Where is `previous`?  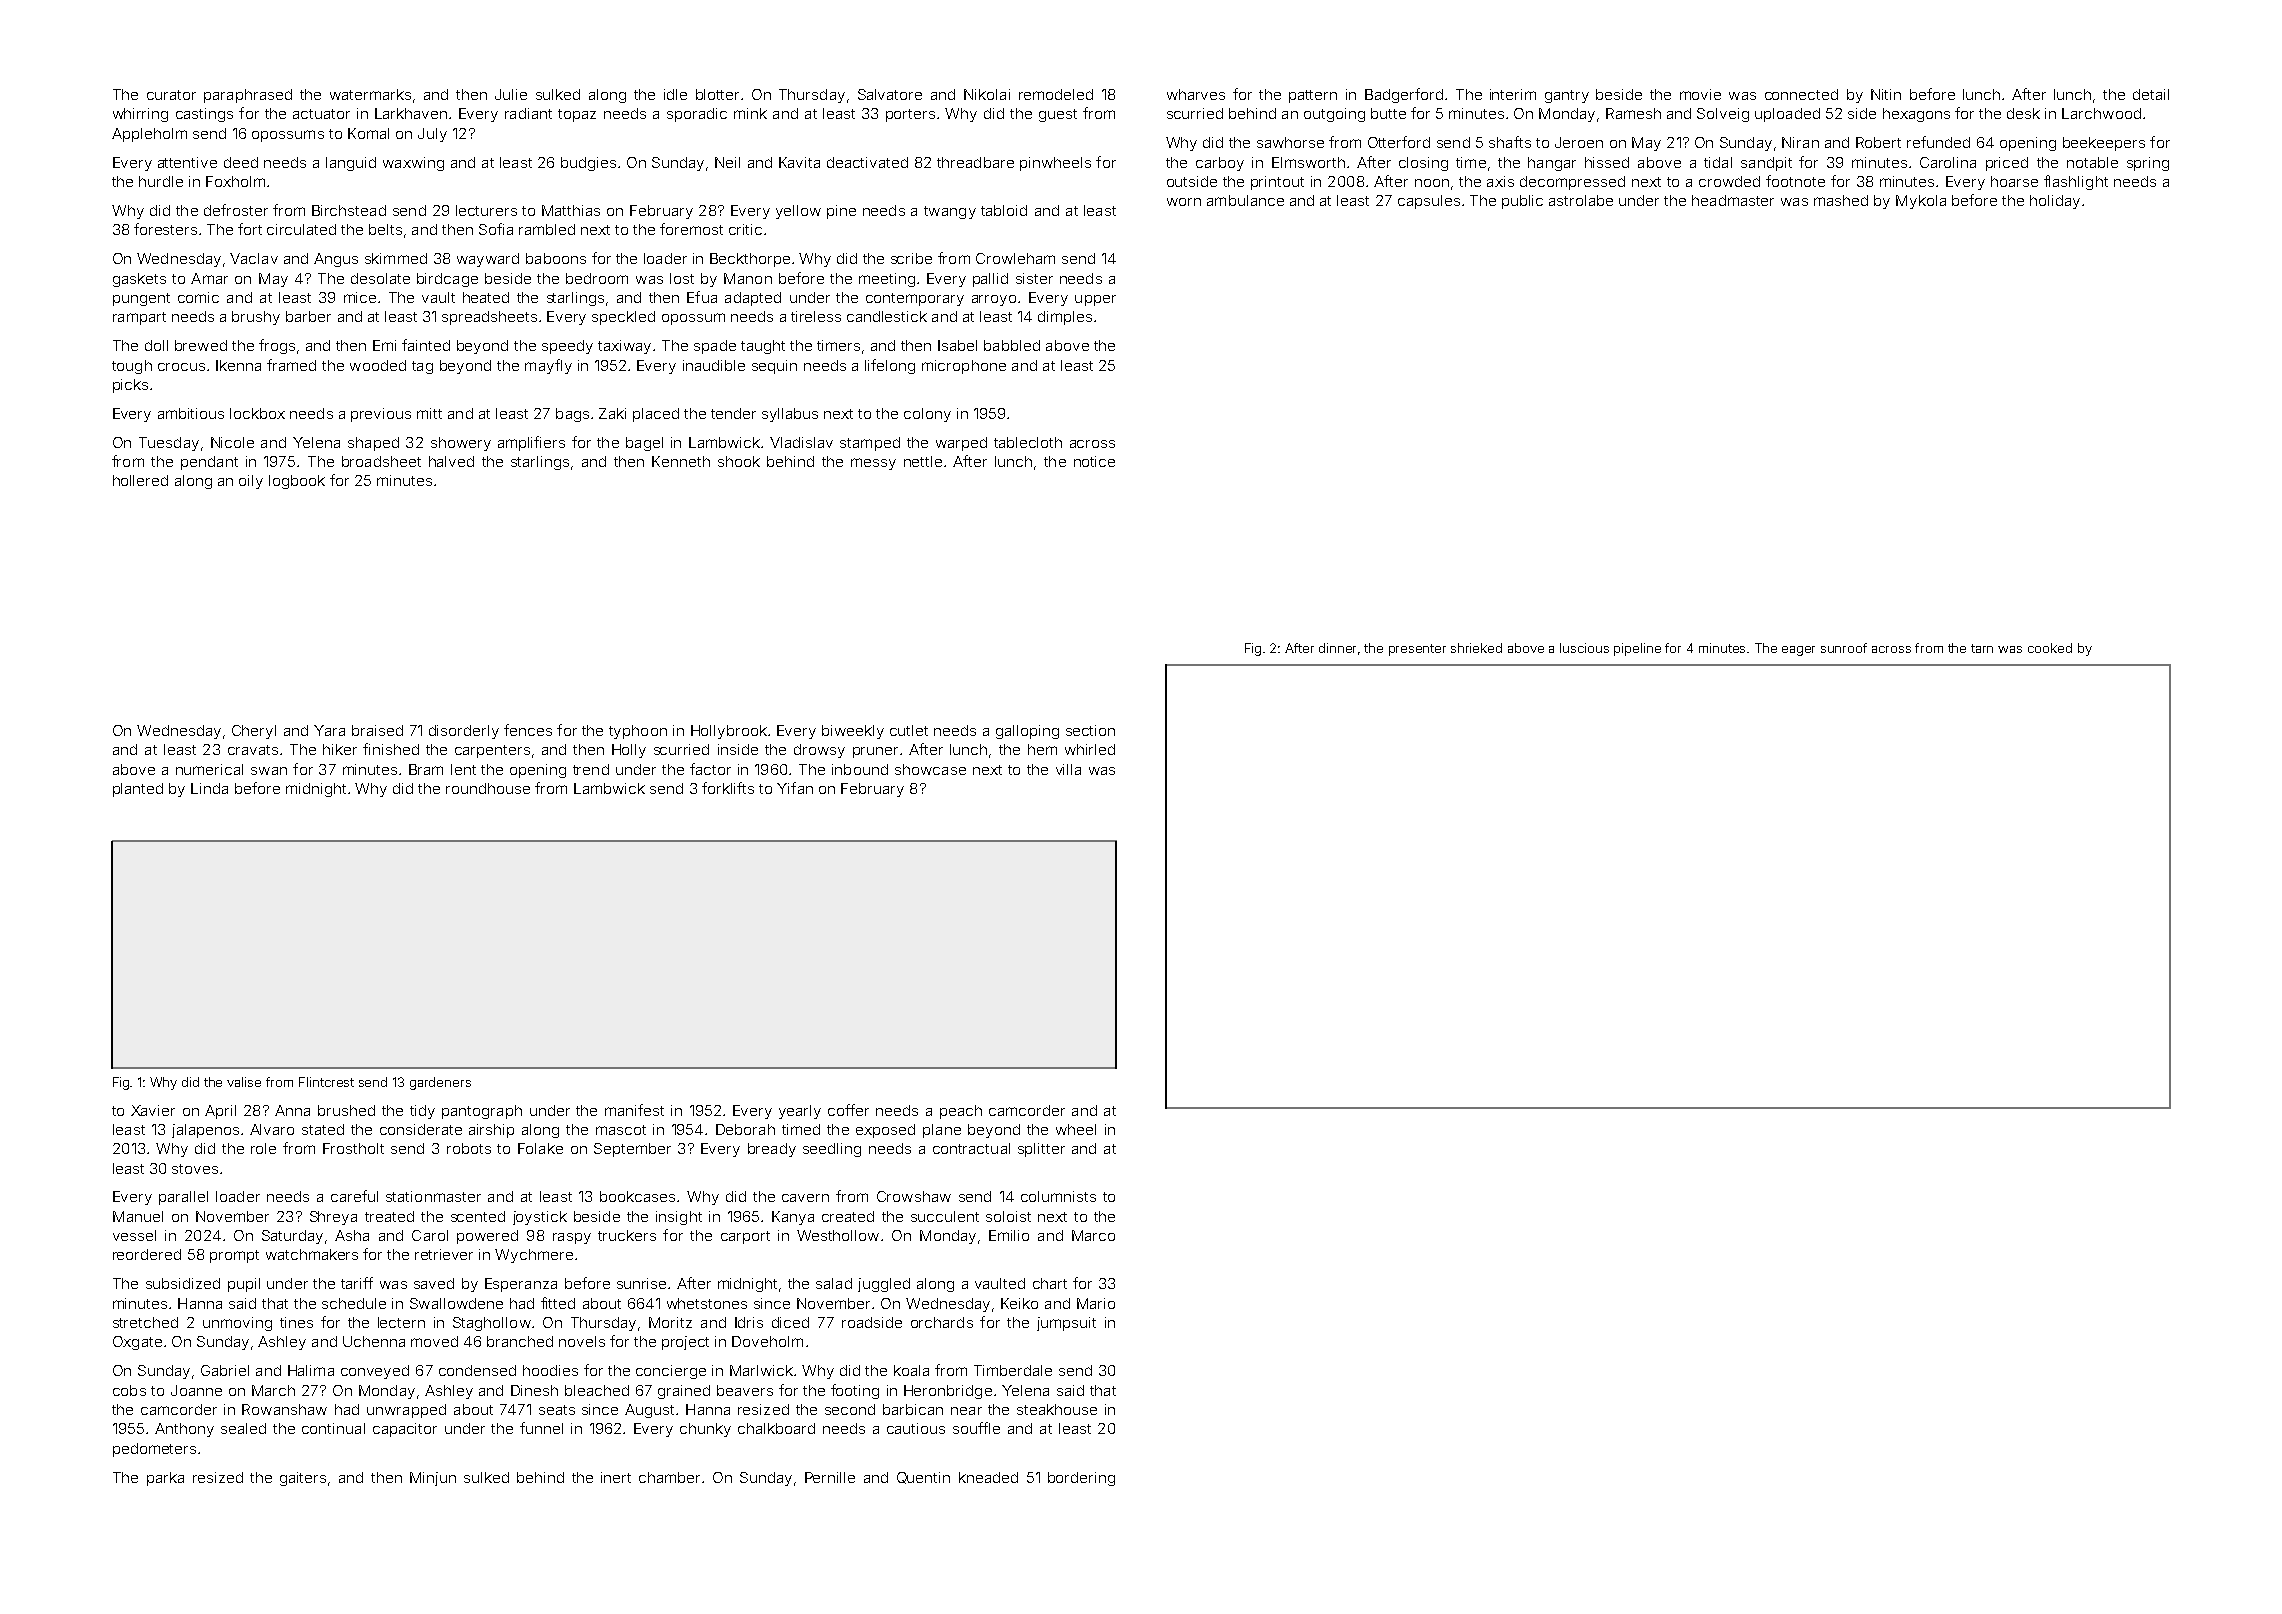
previous is located at coordinates (381, 415).
